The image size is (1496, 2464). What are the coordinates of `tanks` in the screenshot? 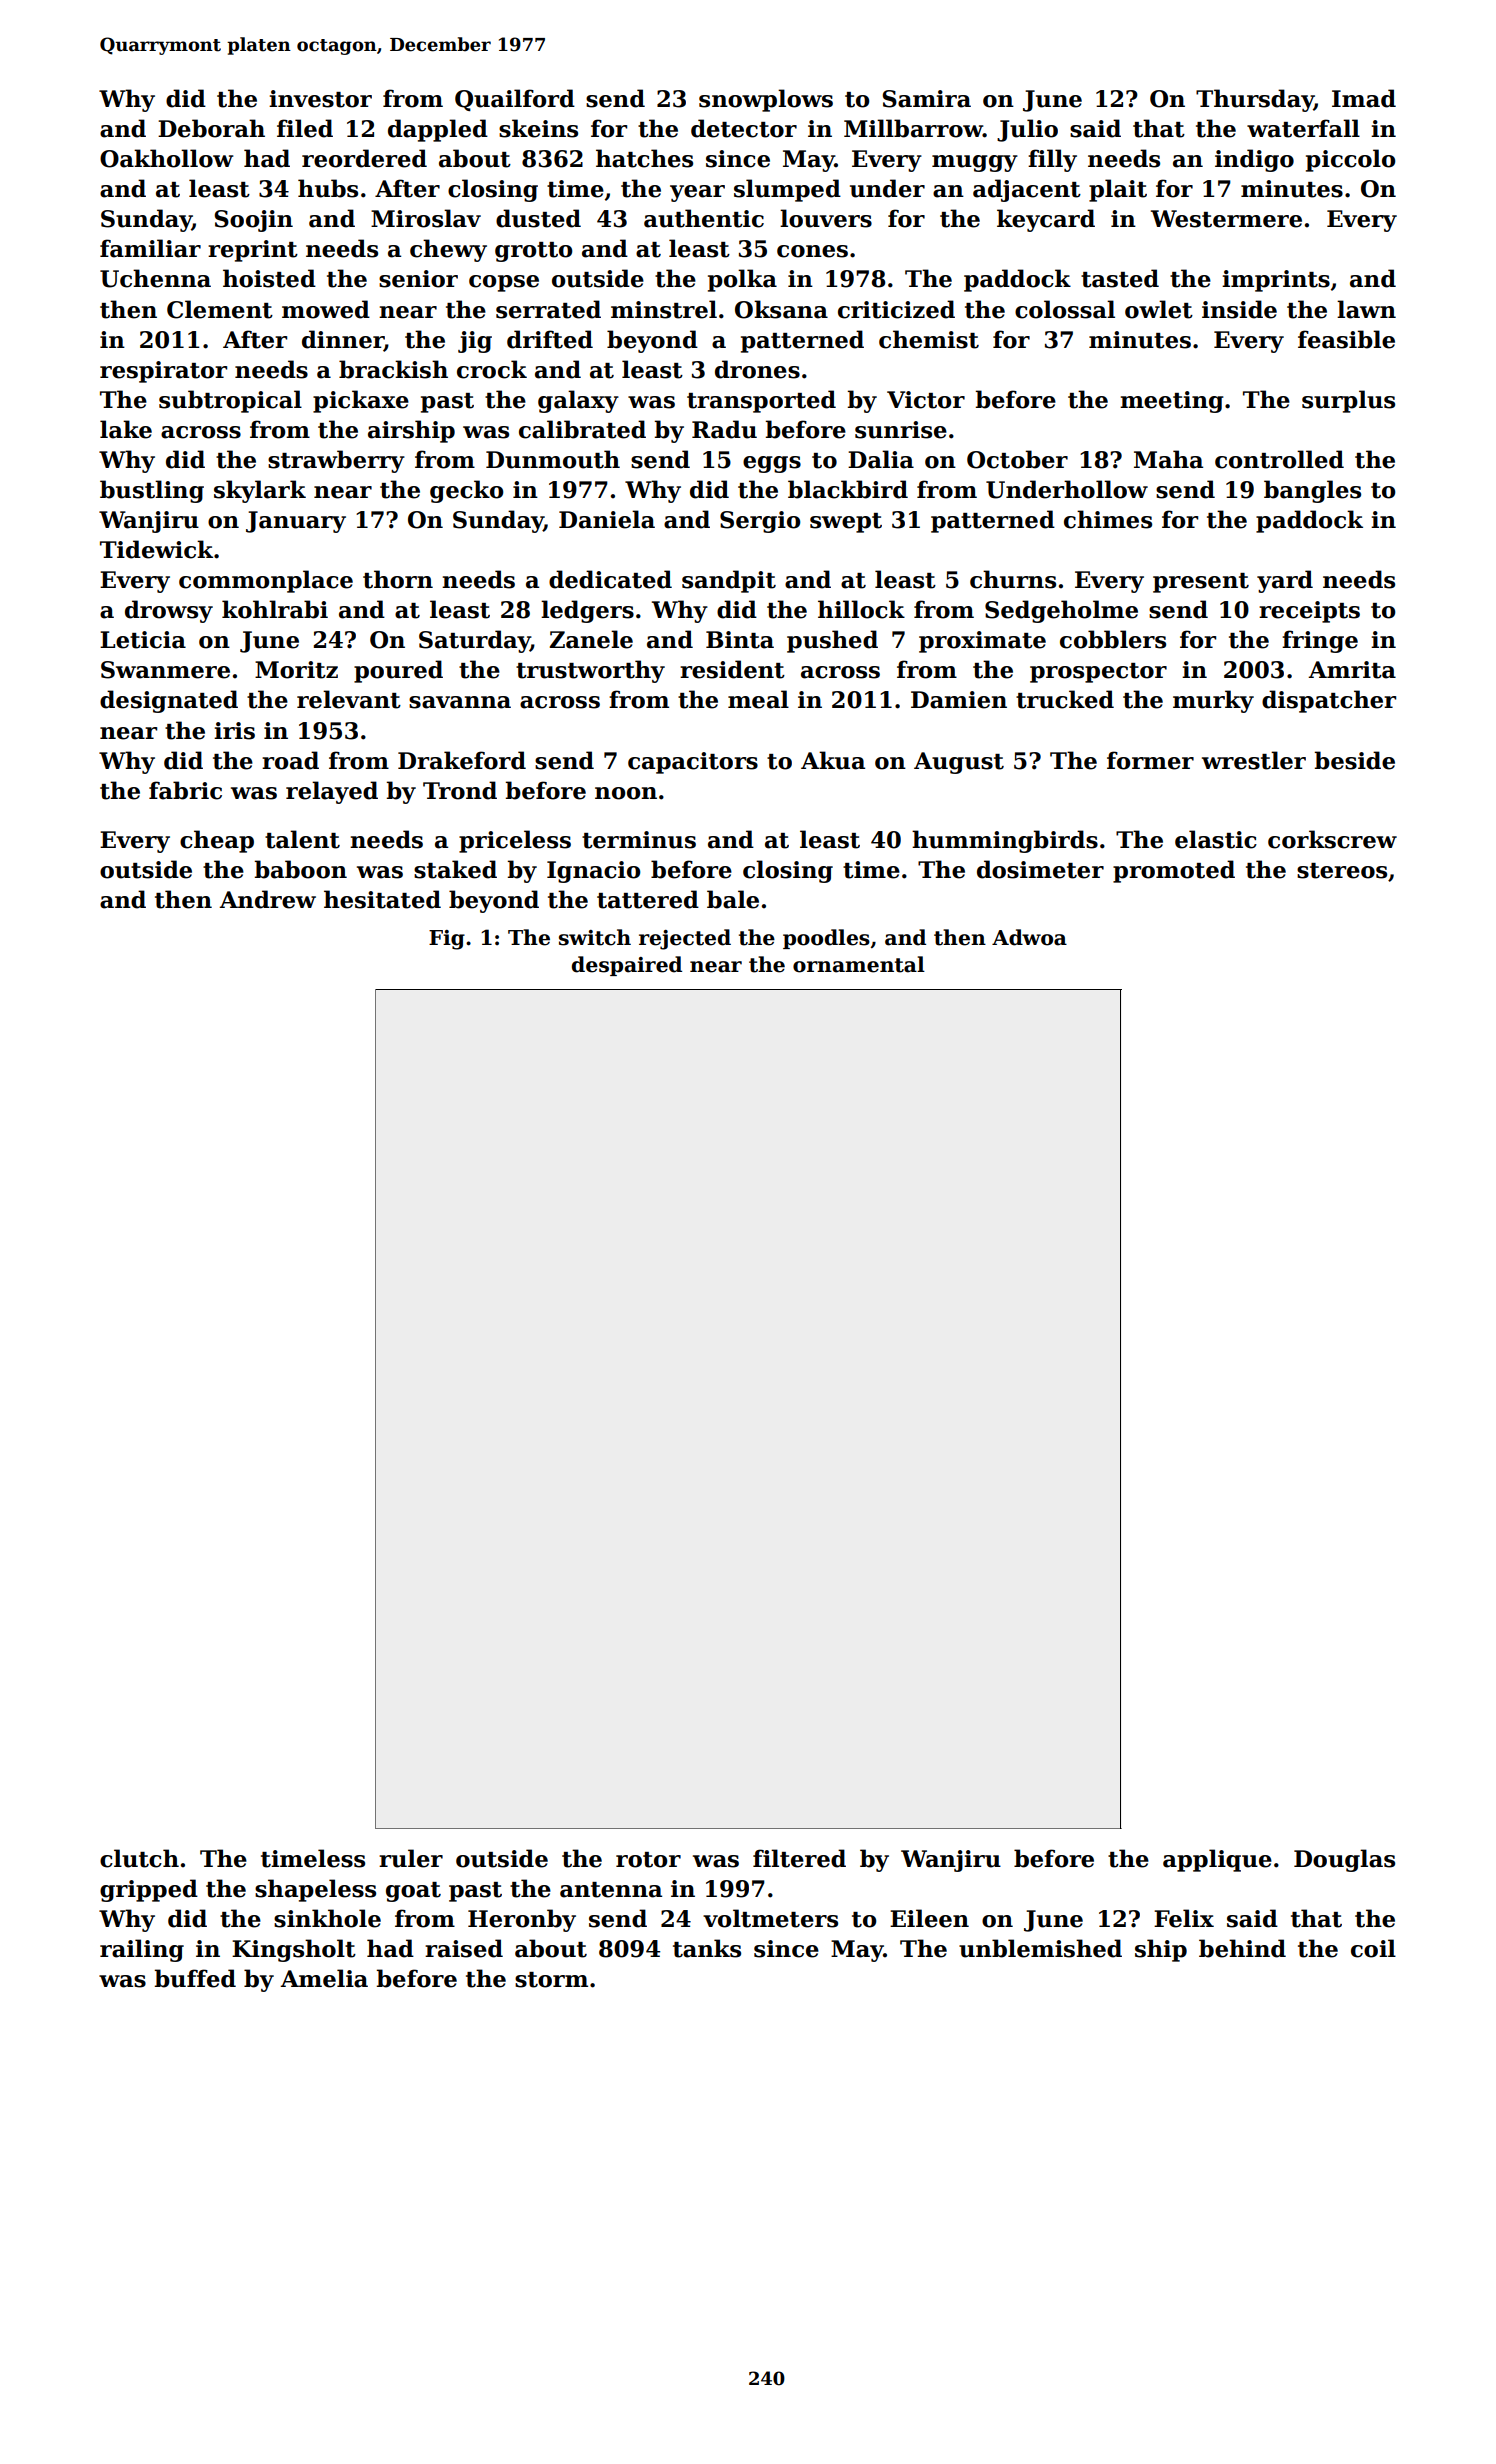 It's located at (707, 1948).
